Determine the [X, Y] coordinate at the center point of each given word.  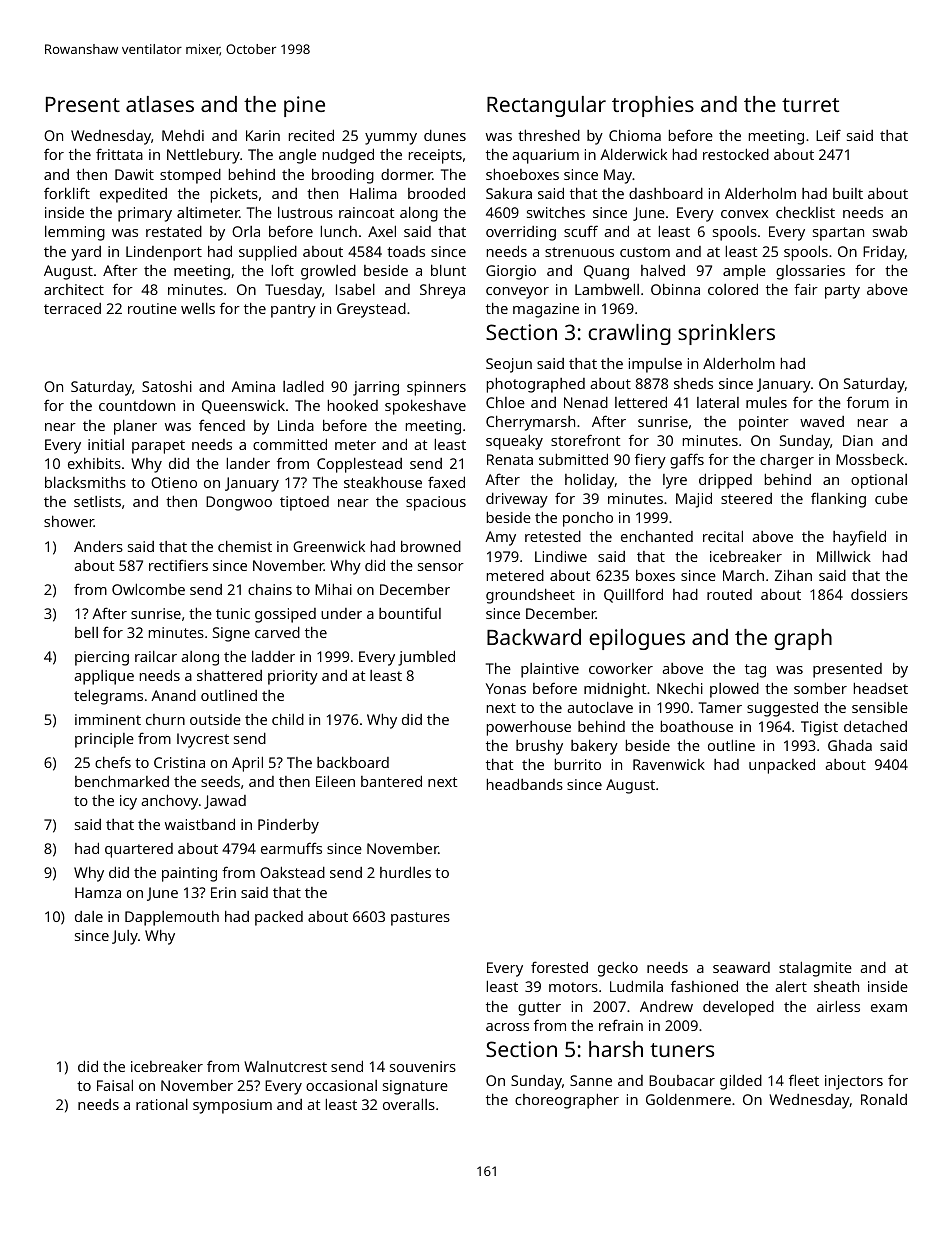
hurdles [405, 872]
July [125, 937]
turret [810, 105]
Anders [98, 546]
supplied [268, 253]
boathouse [697, 726]
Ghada [850, 745]
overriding [521, 233]
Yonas [506, 688]
